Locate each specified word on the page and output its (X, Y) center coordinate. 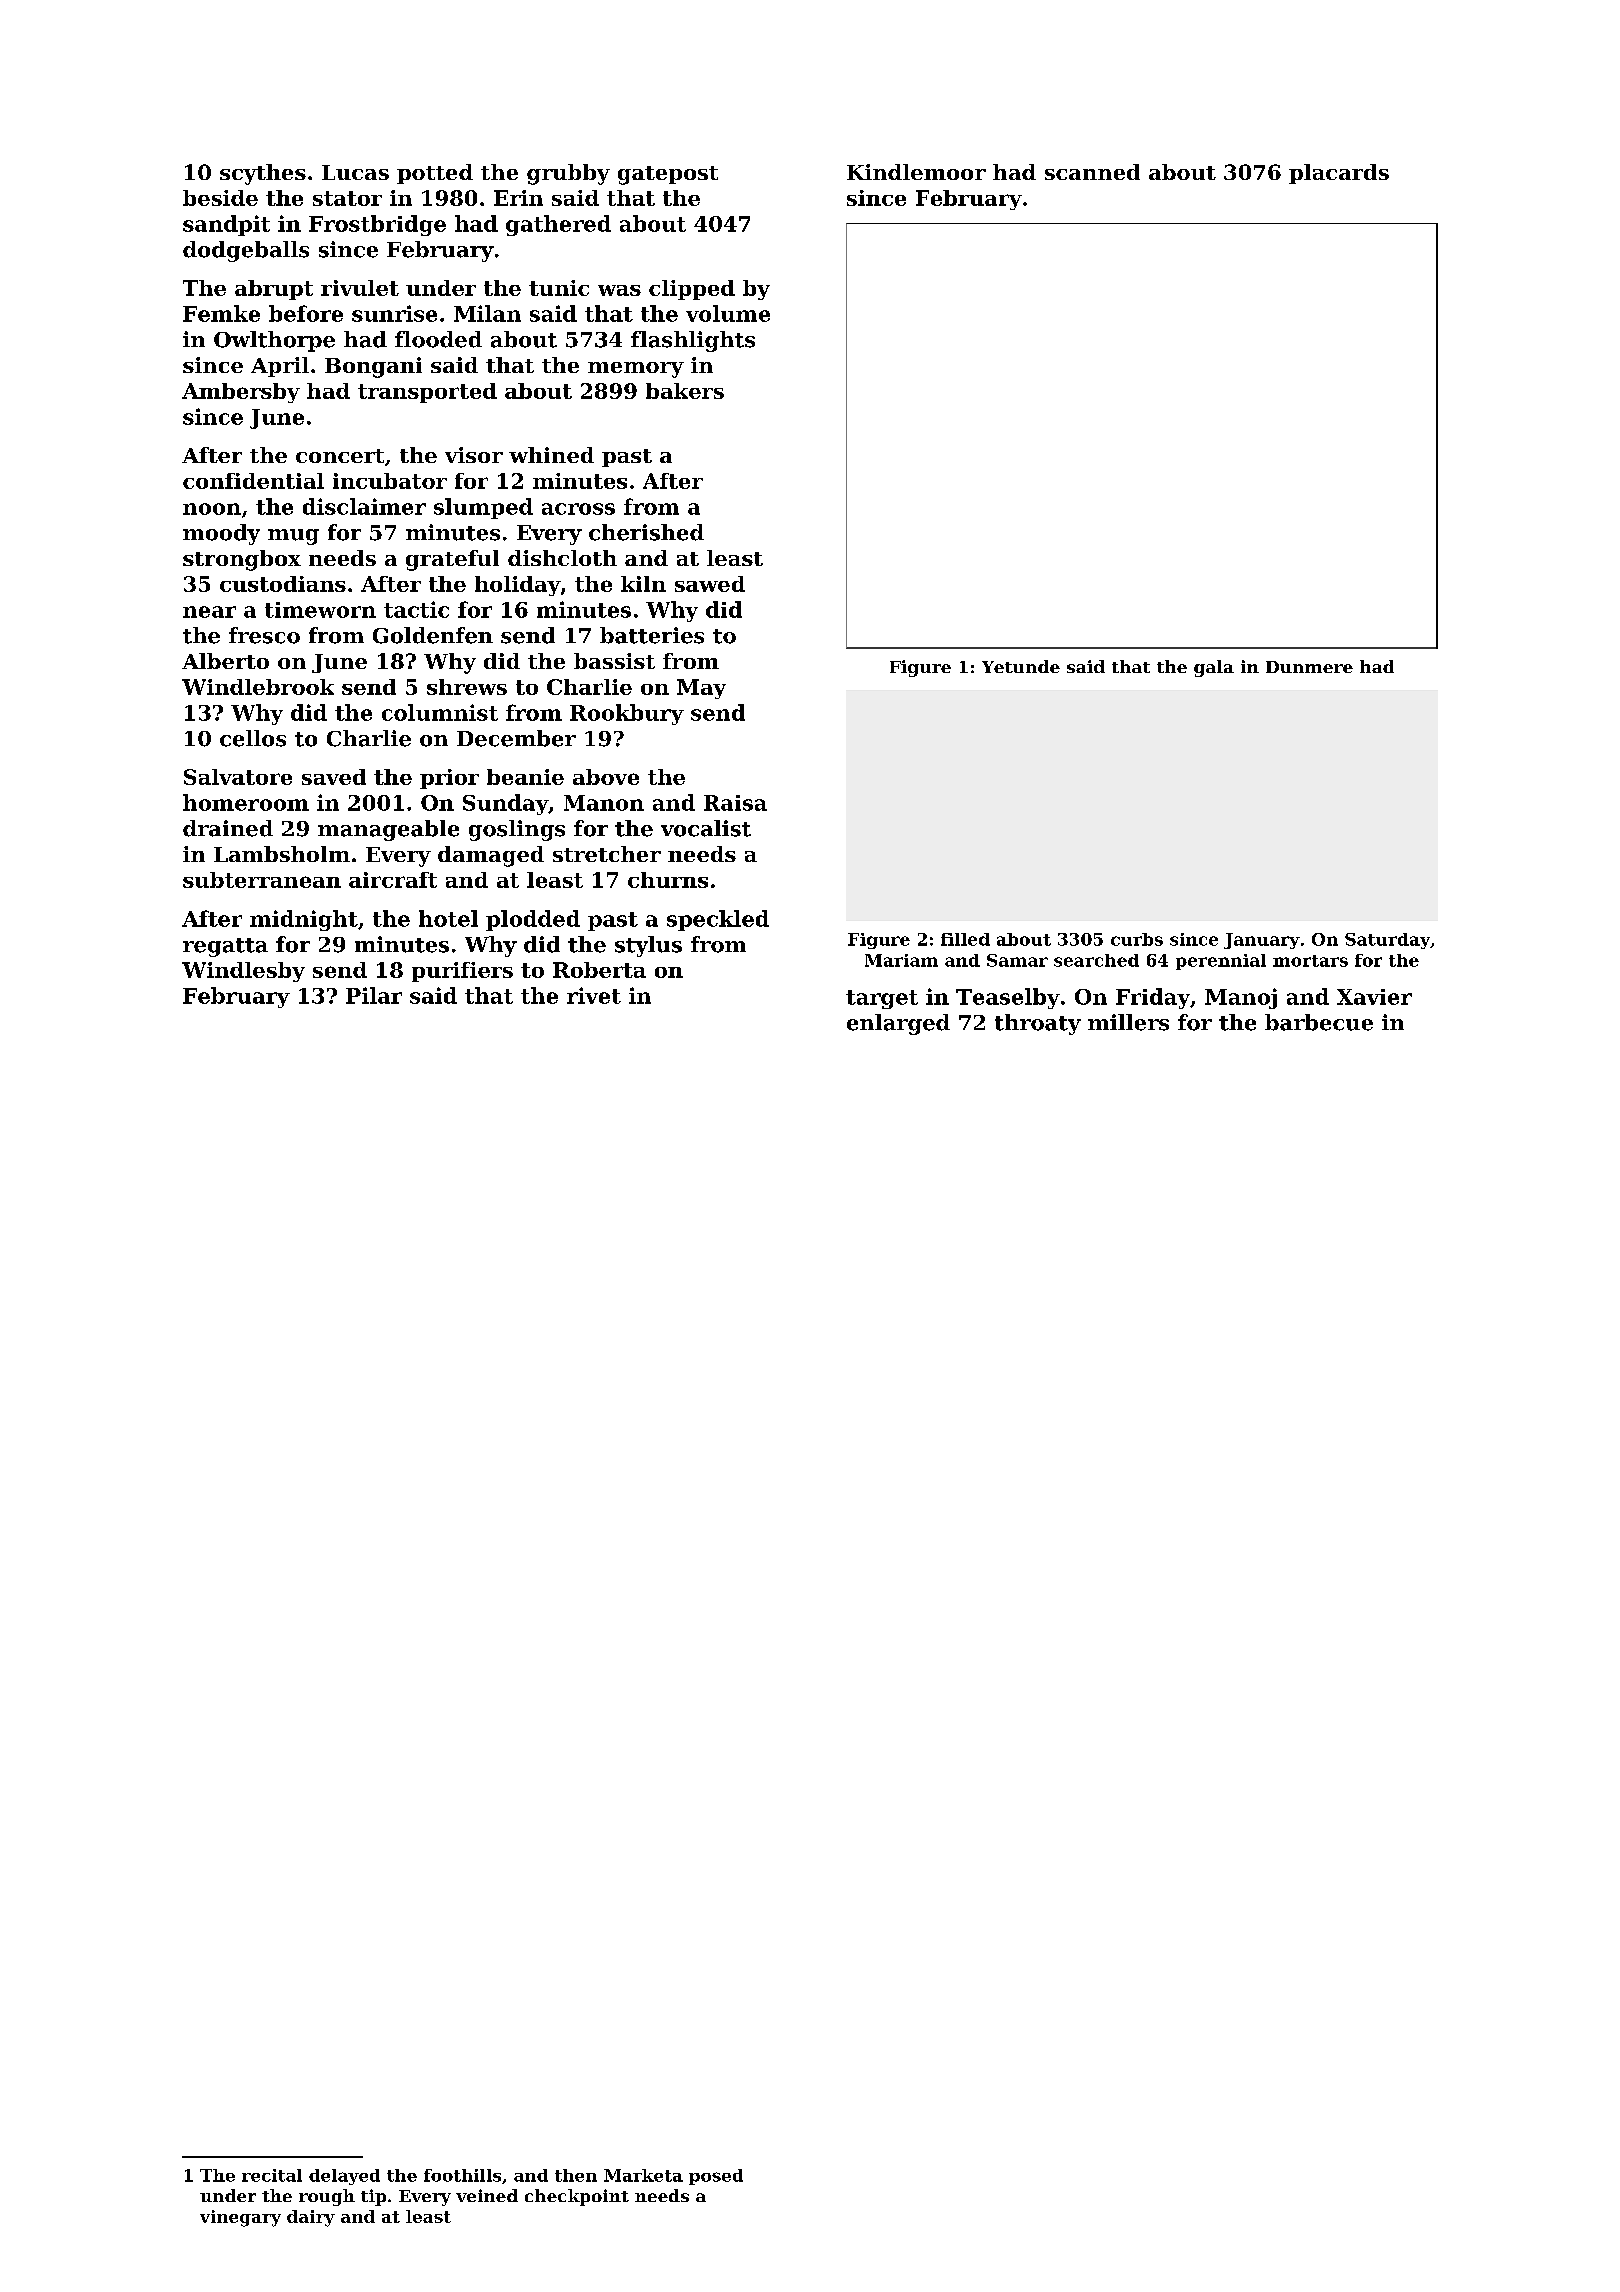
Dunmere (1309, 667)
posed (716, 2177)
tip (373, 2197)
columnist (440, 712)
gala (1214, 668)
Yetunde (1021, 666)
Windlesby (243, 972)
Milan (487, 313)
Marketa (643, 2175)
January (1262, 941)
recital (272, 2175)
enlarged (898, 1024)
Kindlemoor (916, 172)
